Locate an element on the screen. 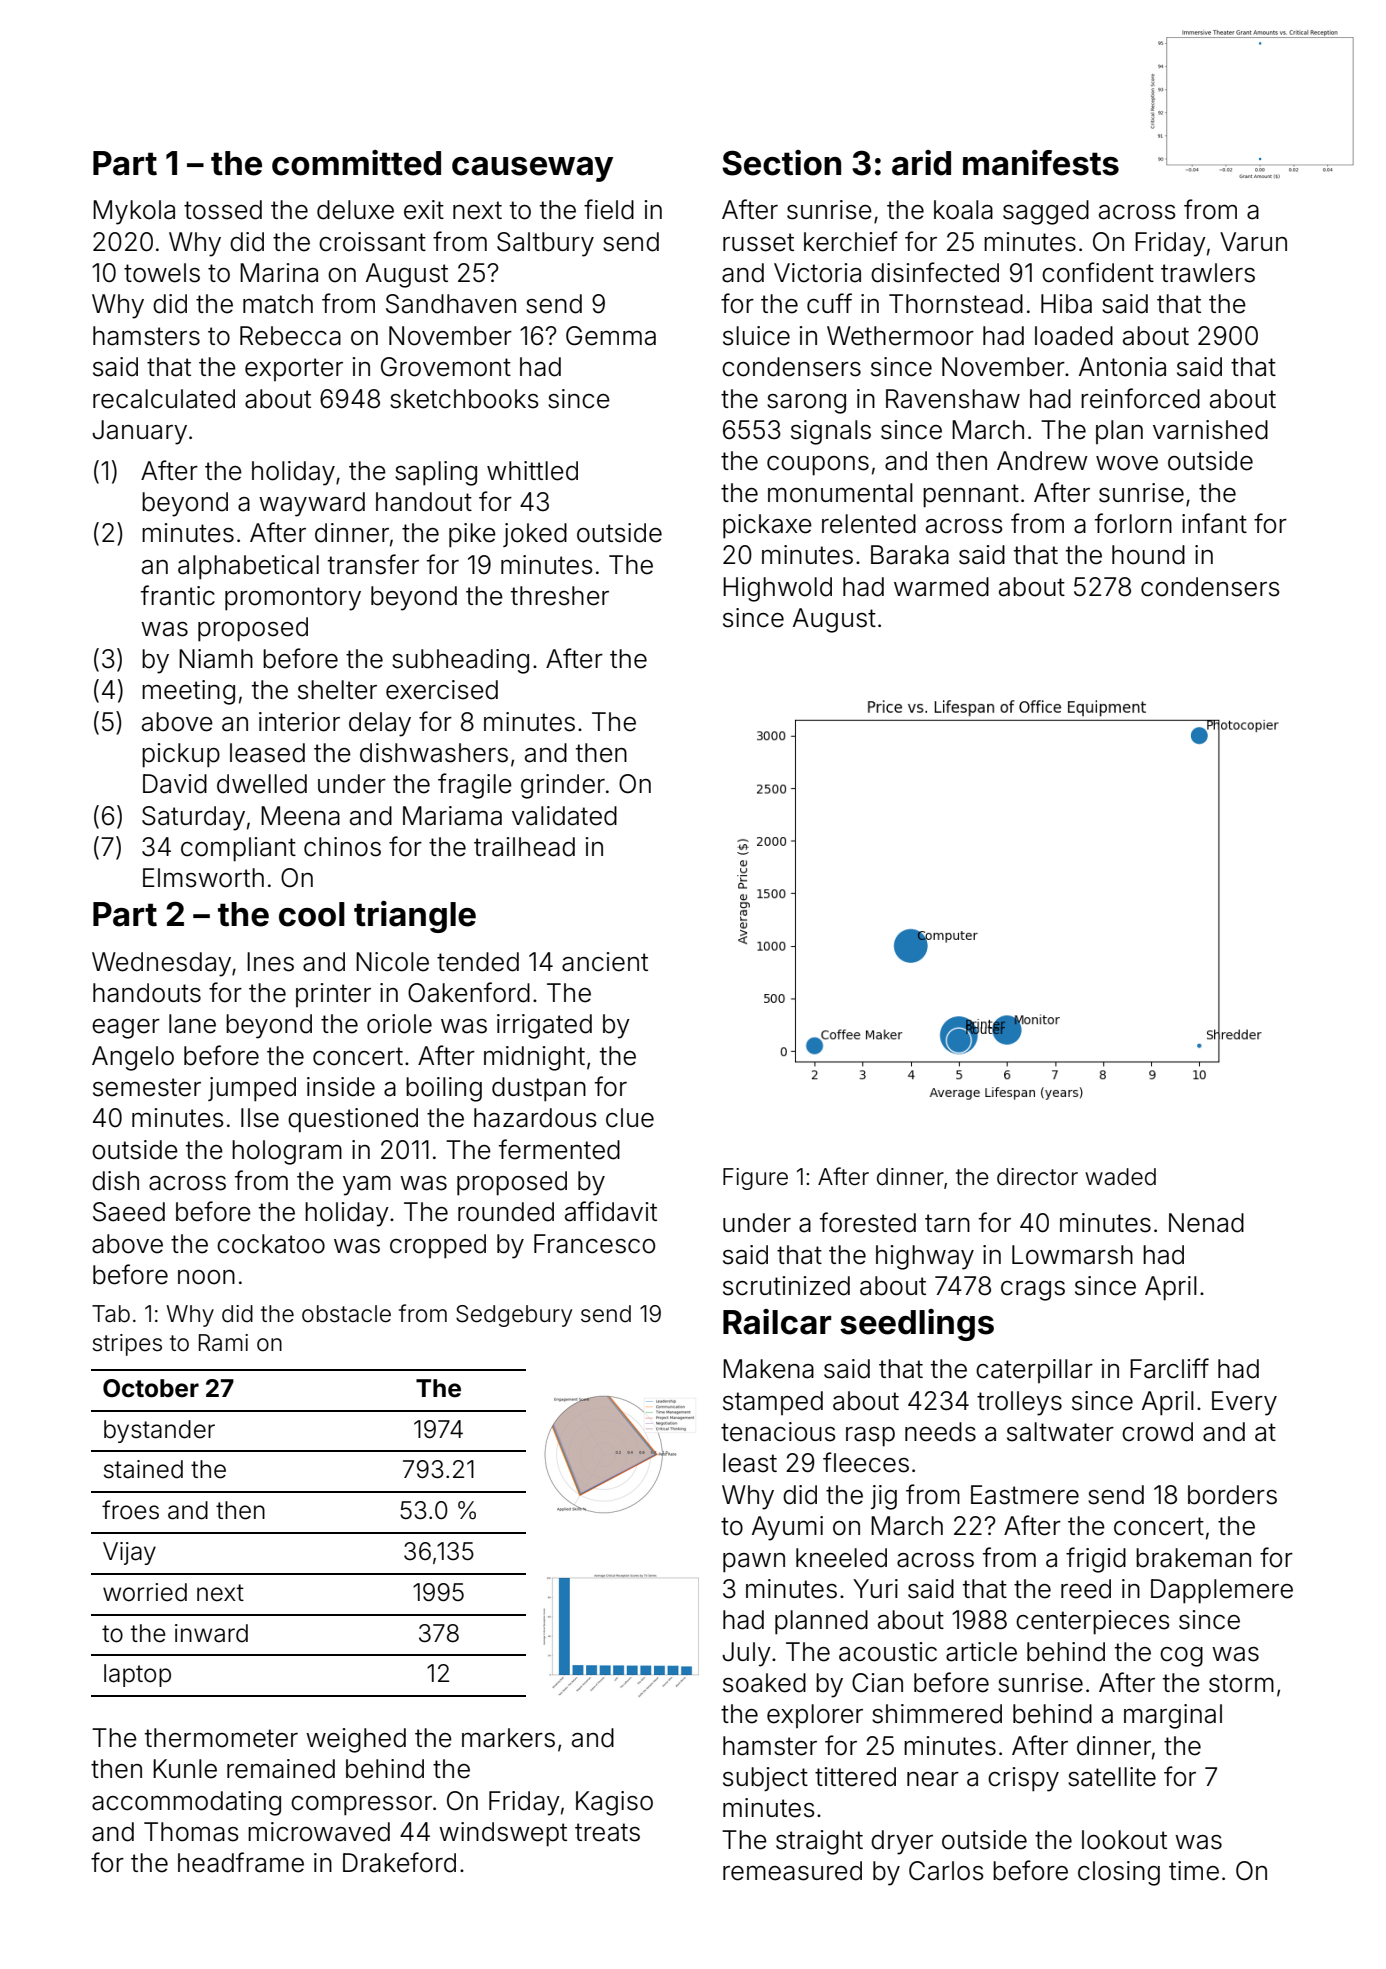  least is located at coordinates (750, 1463).
